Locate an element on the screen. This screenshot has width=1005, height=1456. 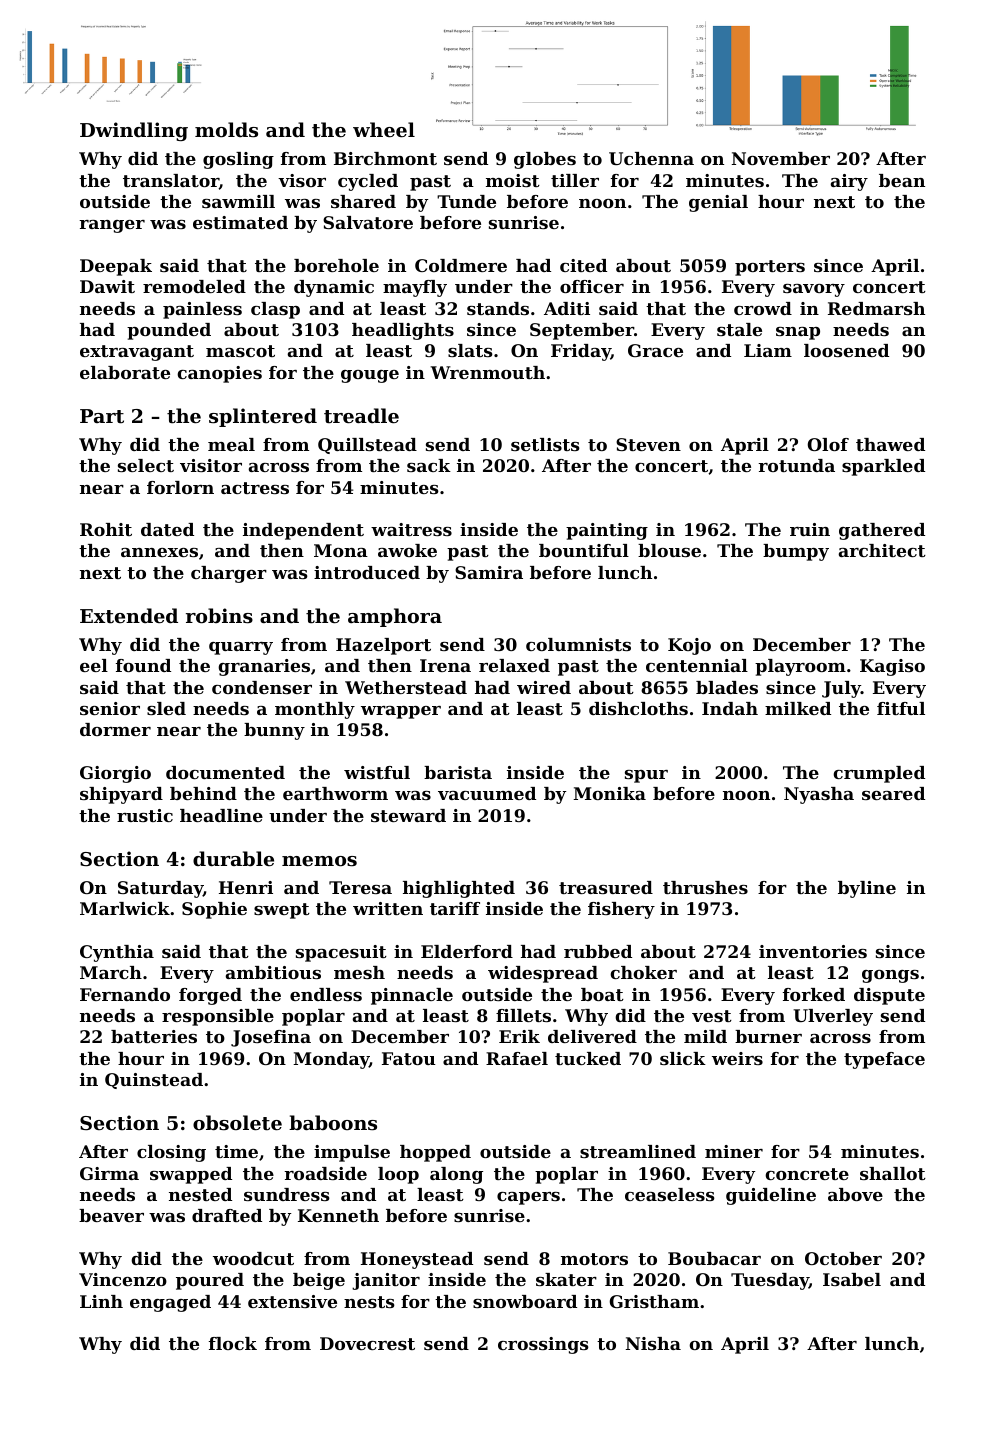
Monika is located at coordinates (609, 793).
